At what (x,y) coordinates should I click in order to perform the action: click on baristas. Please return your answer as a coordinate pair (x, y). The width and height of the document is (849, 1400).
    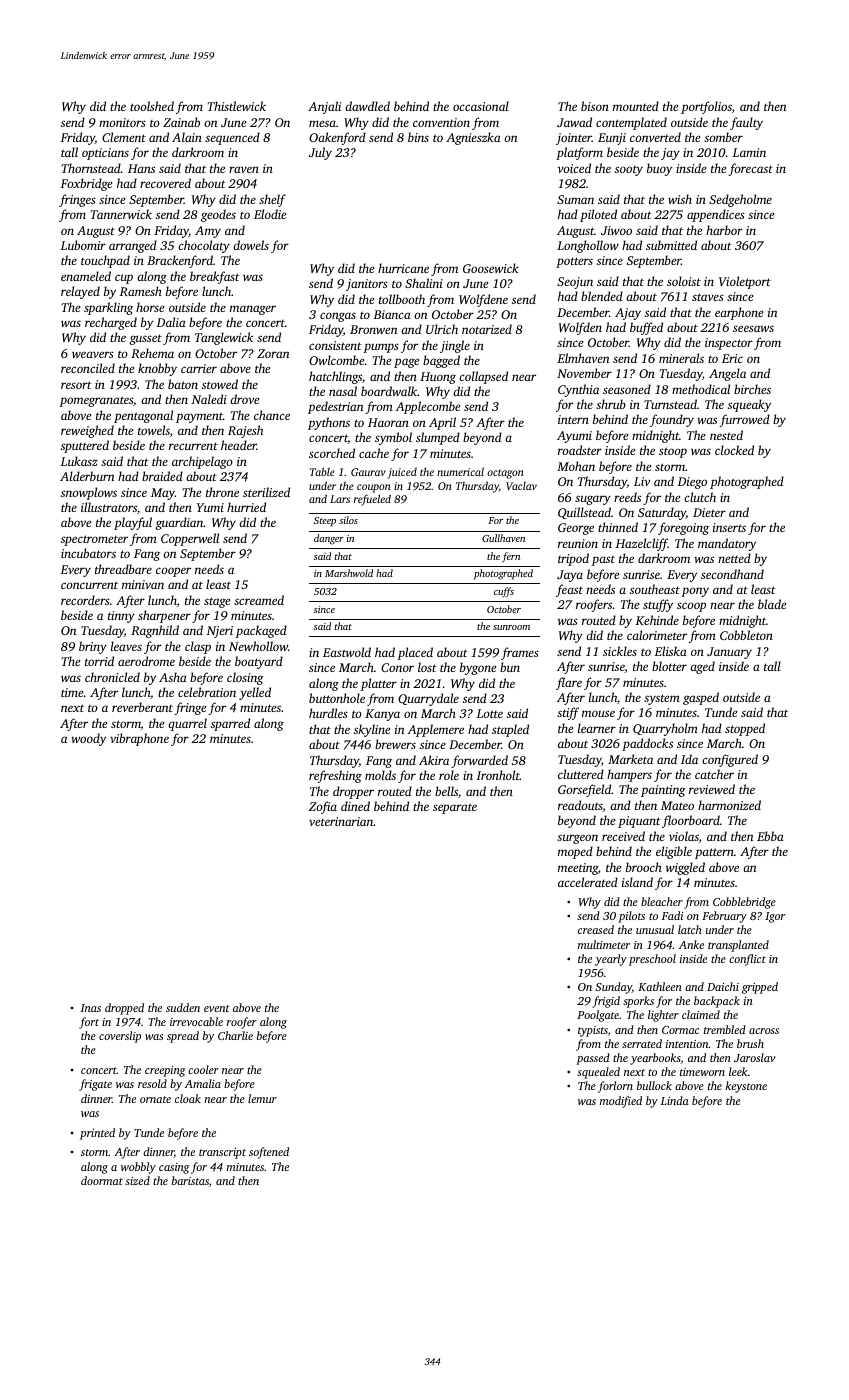
    Looking at the image, I should click on (190, 1180).
